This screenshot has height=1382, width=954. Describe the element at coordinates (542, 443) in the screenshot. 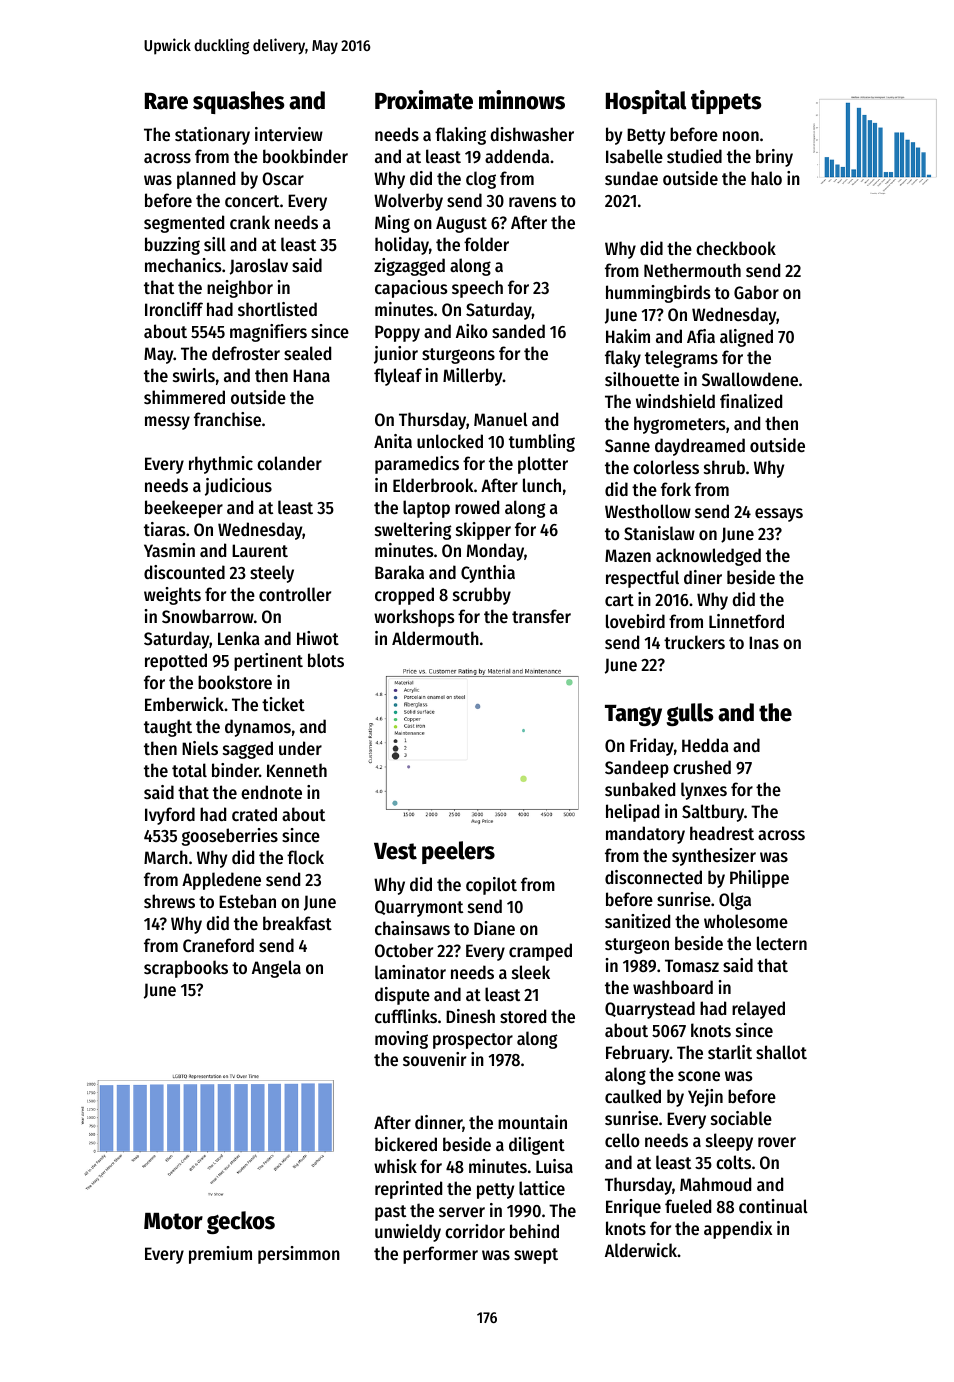

I see `tumbling` at that location.
